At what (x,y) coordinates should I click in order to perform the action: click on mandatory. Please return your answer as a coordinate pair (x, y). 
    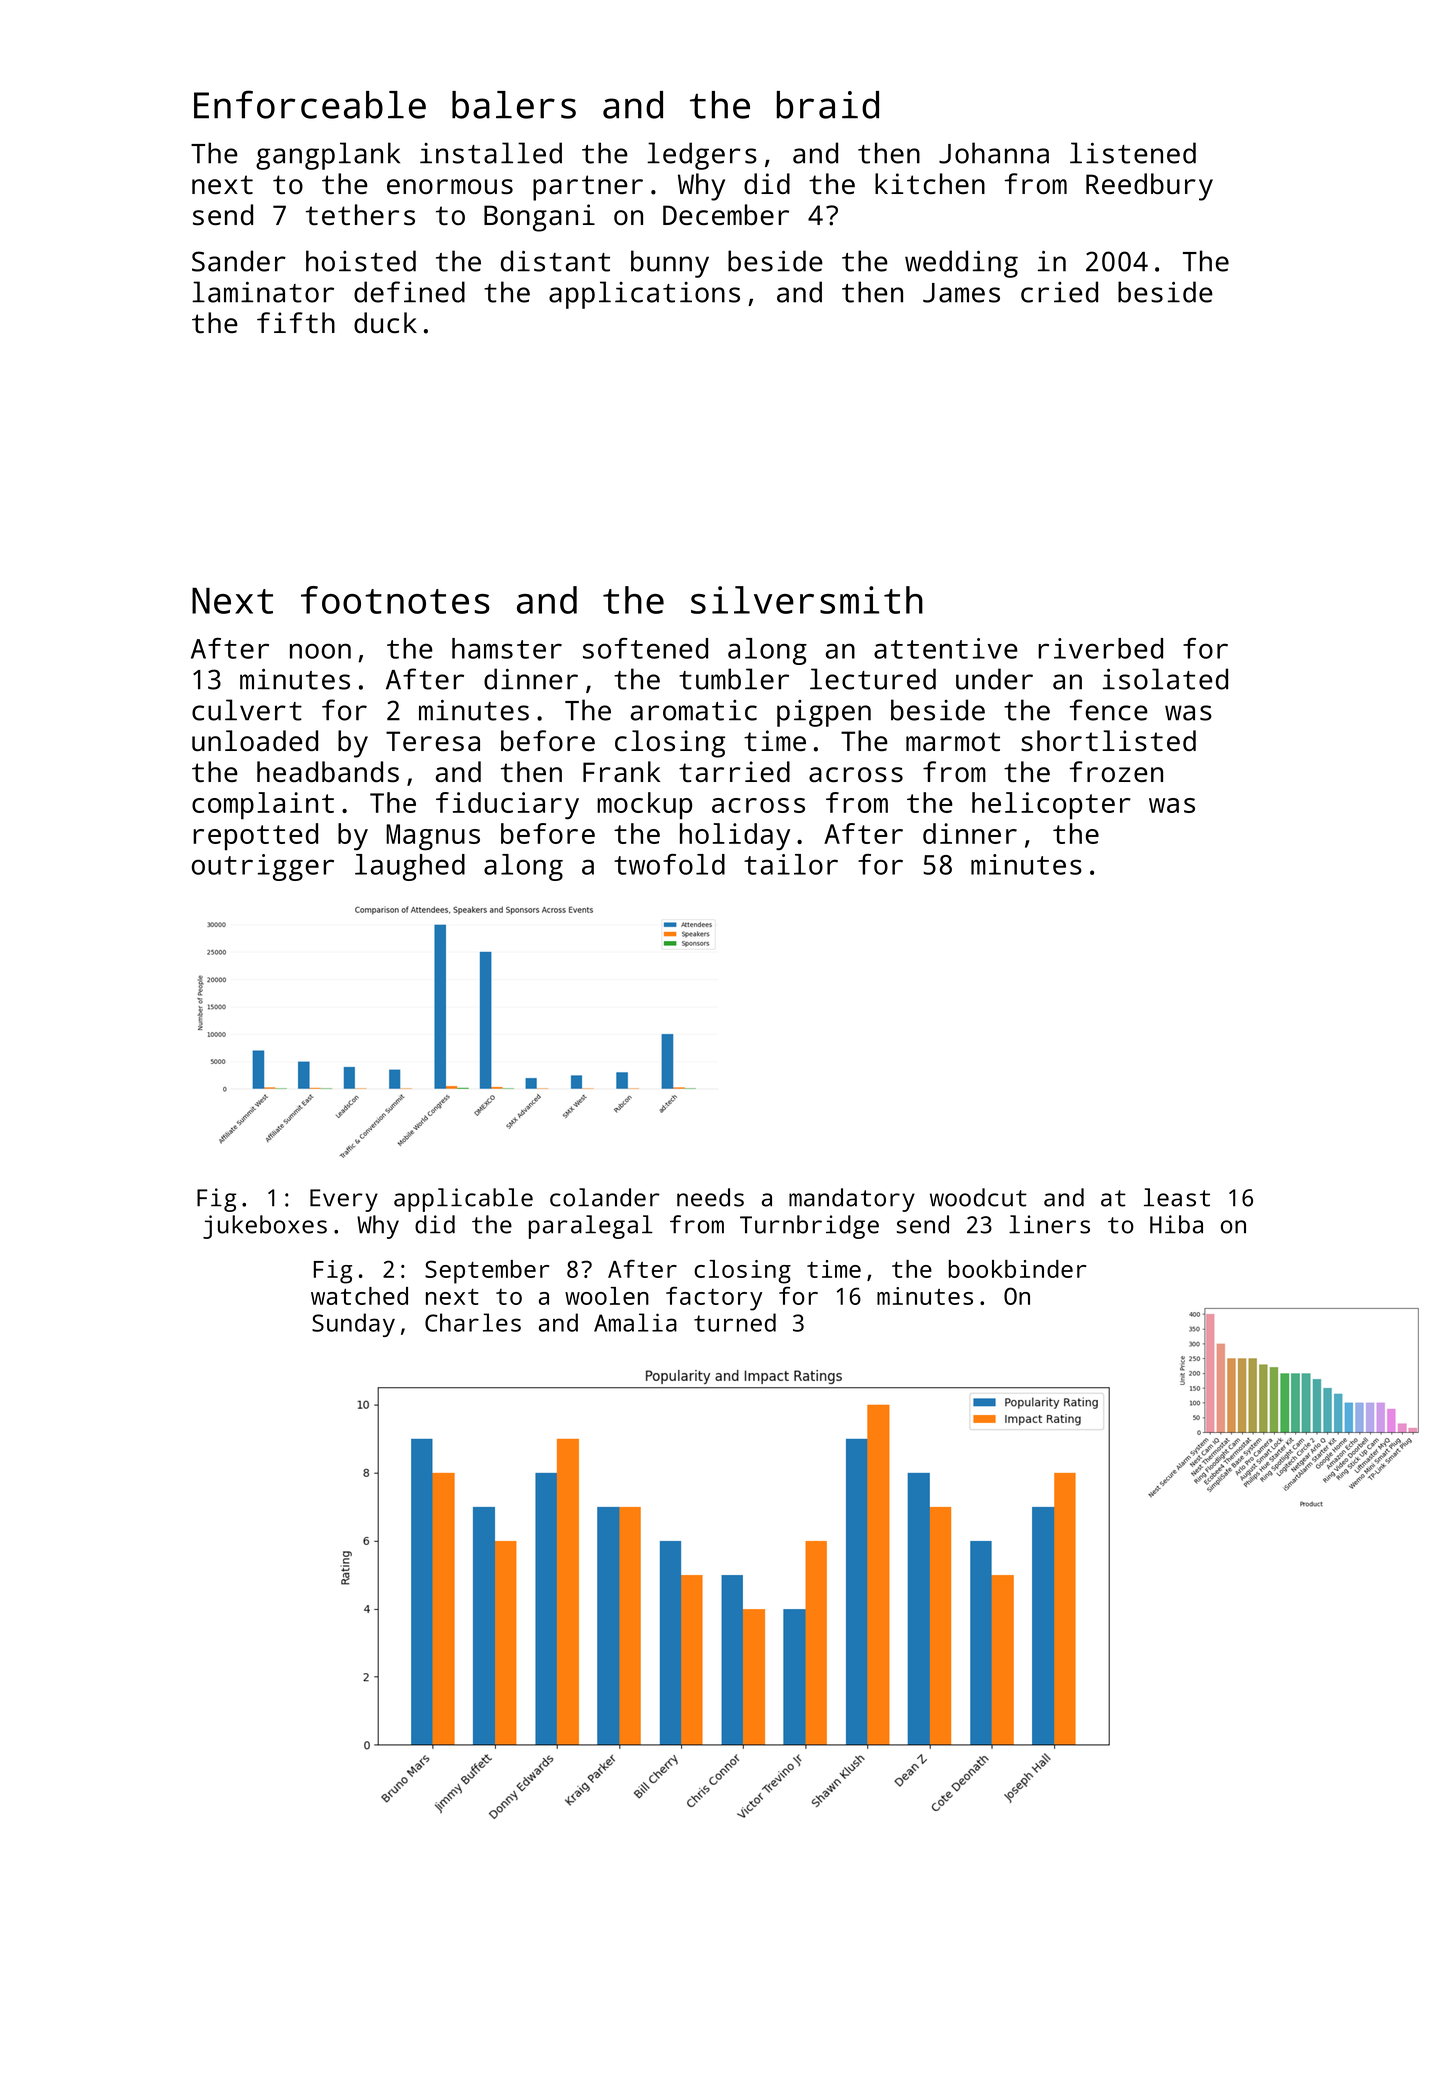
    Looking at the image, I should click on (852, 1200).
